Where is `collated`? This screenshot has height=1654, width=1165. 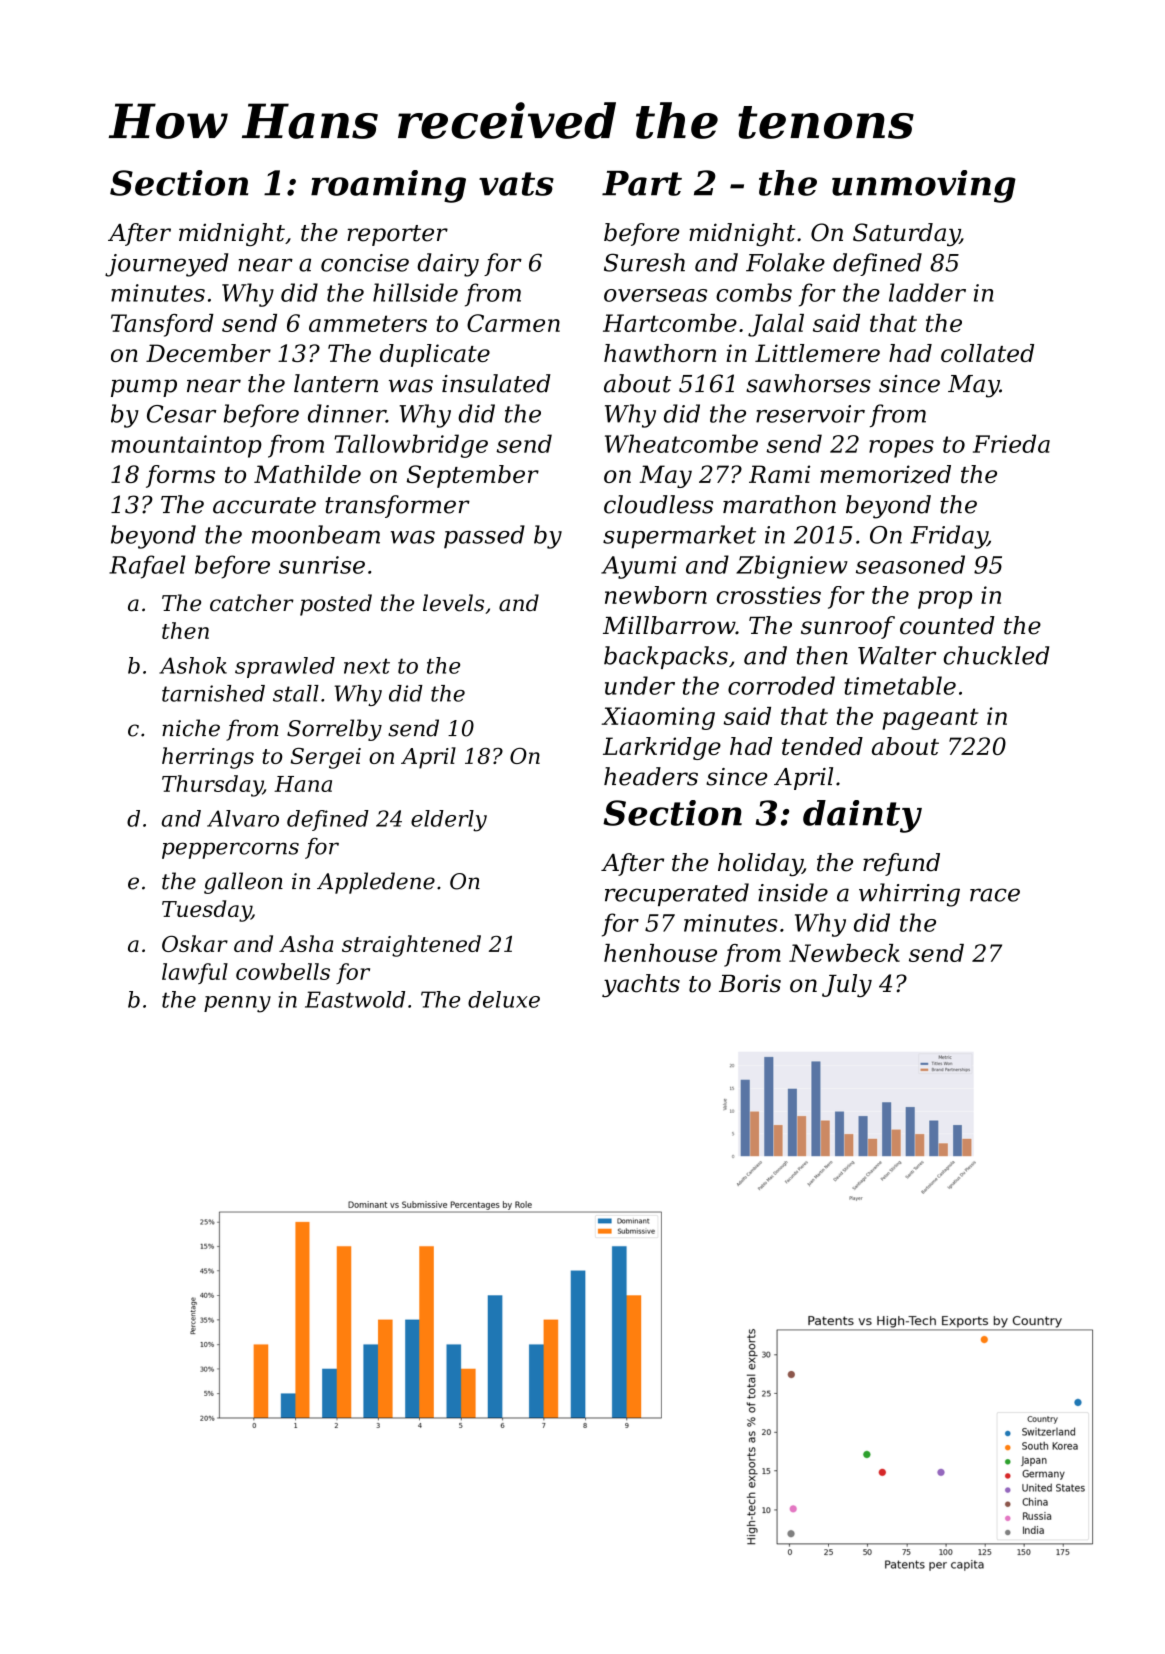
collated is located at coordinates (987, 353).
